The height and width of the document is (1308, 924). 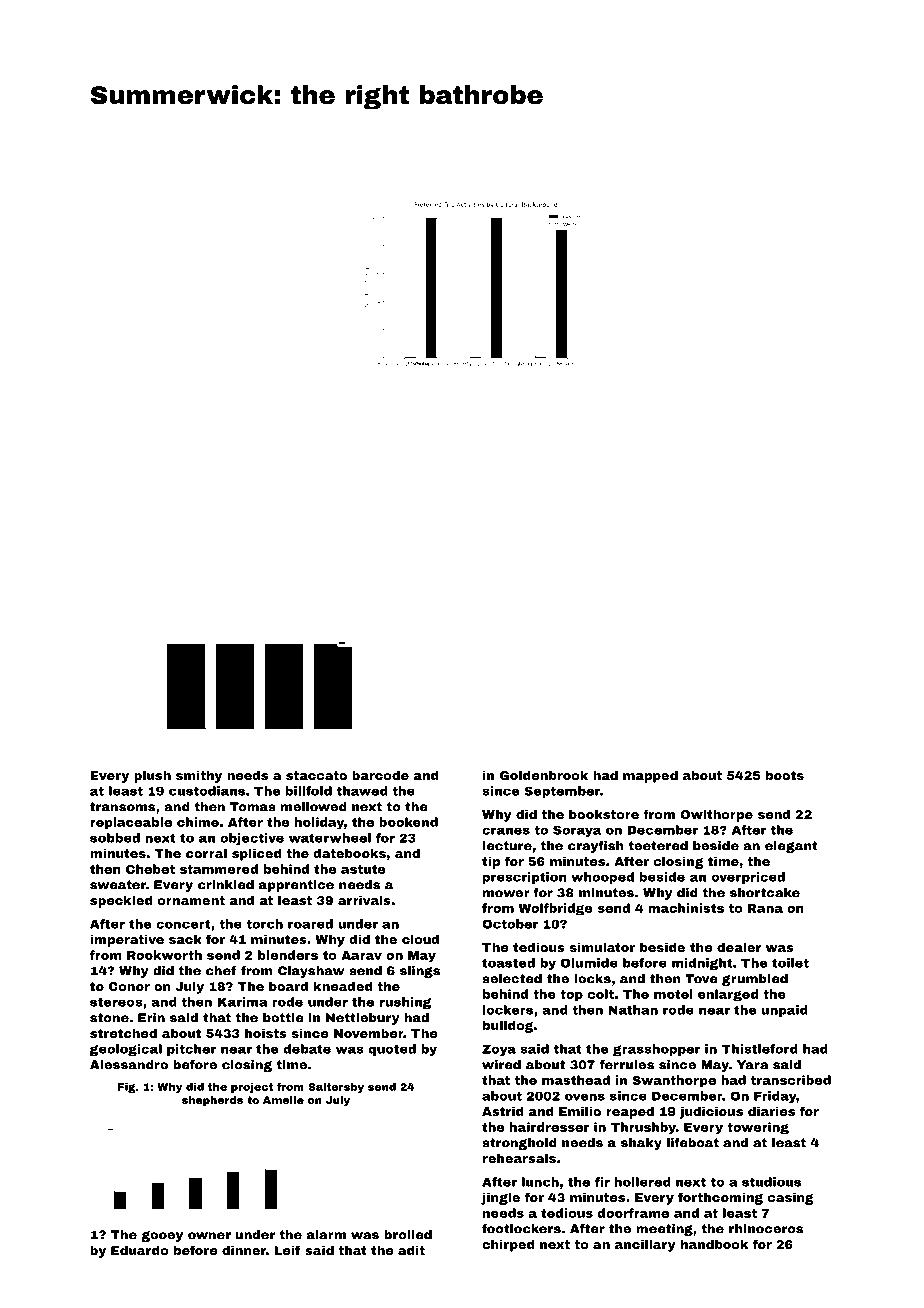 What do you see at coordinates (503, 1111) in the document?
I see `Astrid` at bounding box center [503, 1111].
